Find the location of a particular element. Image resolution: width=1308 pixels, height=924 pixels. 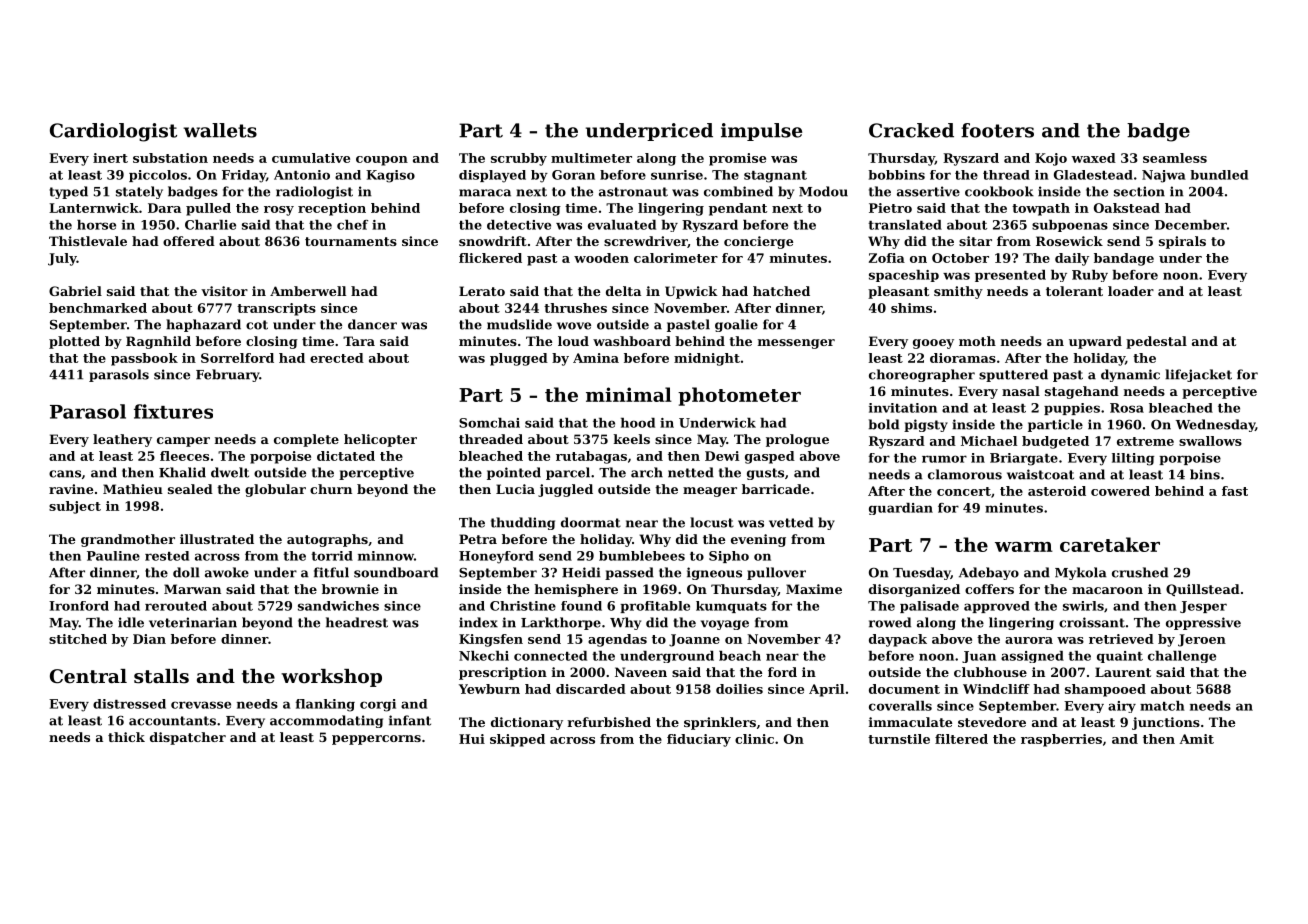

daypack is located at coordinates (898, 640).
